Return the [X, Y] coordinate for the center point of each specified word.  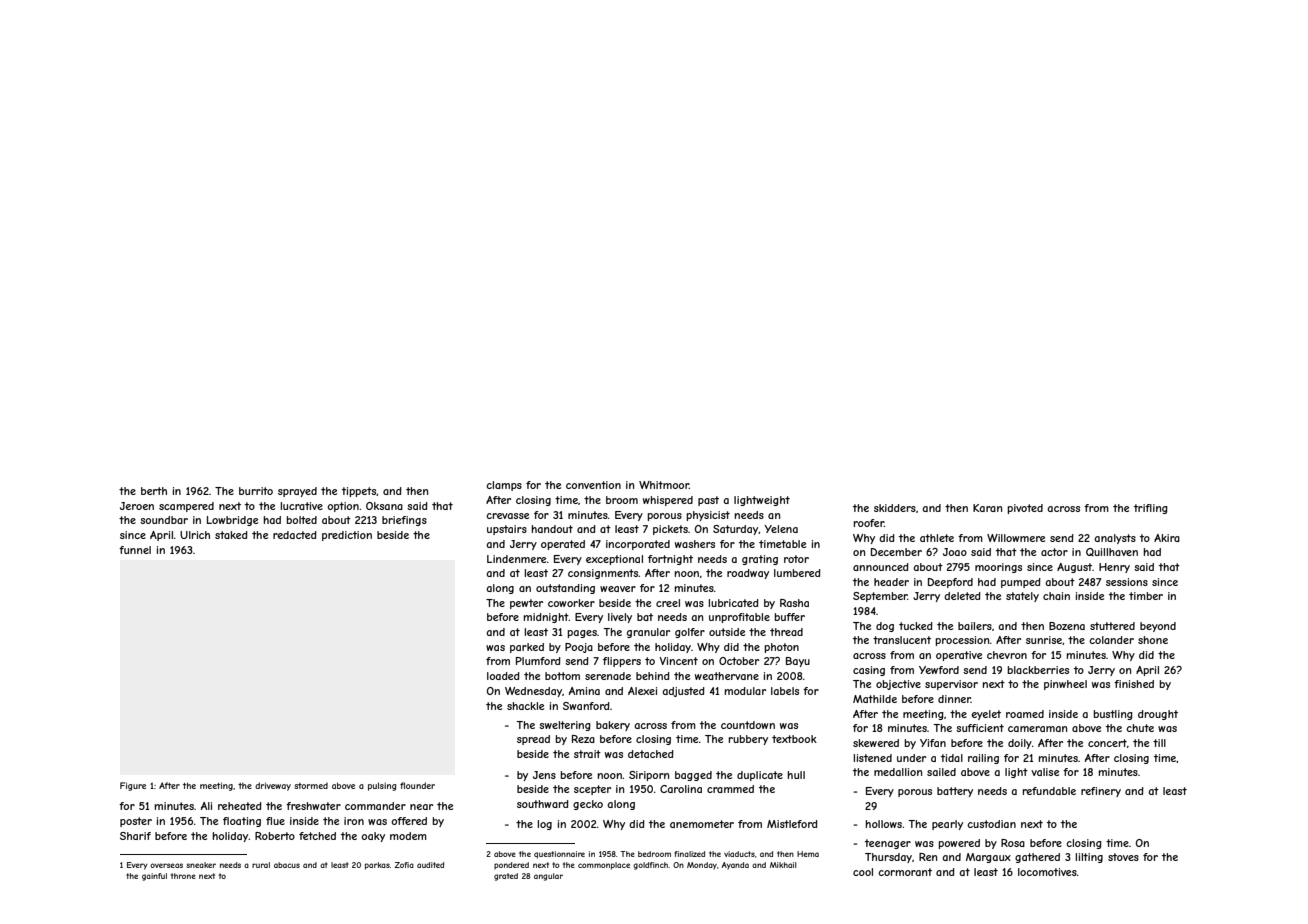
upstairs [507, 530]
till [1159, 743]
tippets [359, 492]
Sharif [135, 836]
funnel [135, 550]
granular [648, 633]
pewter [526, 604]
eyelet [986, 715]
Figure [133, 786]
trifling [1151, 509]
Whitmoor [664, 485]
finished [1134, 684]
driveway [273, 786]
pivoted [1025, 509]
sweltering [565, 726]
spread [533, 740]
